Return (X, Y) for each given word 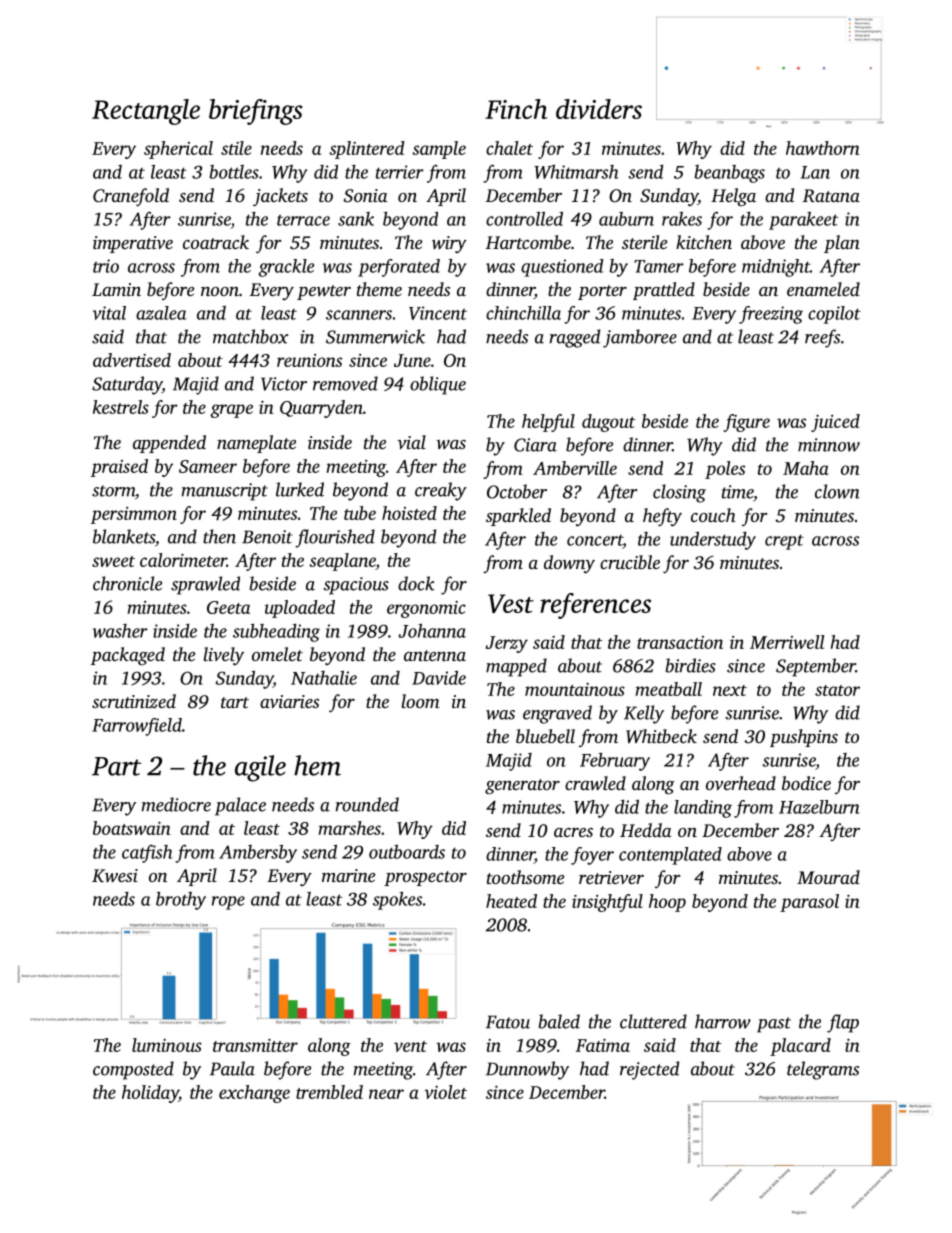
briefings (256, 112)
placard (800, 1047)
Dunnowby (527, 1070)
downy (569, 564)
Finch (516, 109)
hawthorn (823, 148)
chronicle (127, 583)
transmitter (255, 1045)
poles (725, 470)
